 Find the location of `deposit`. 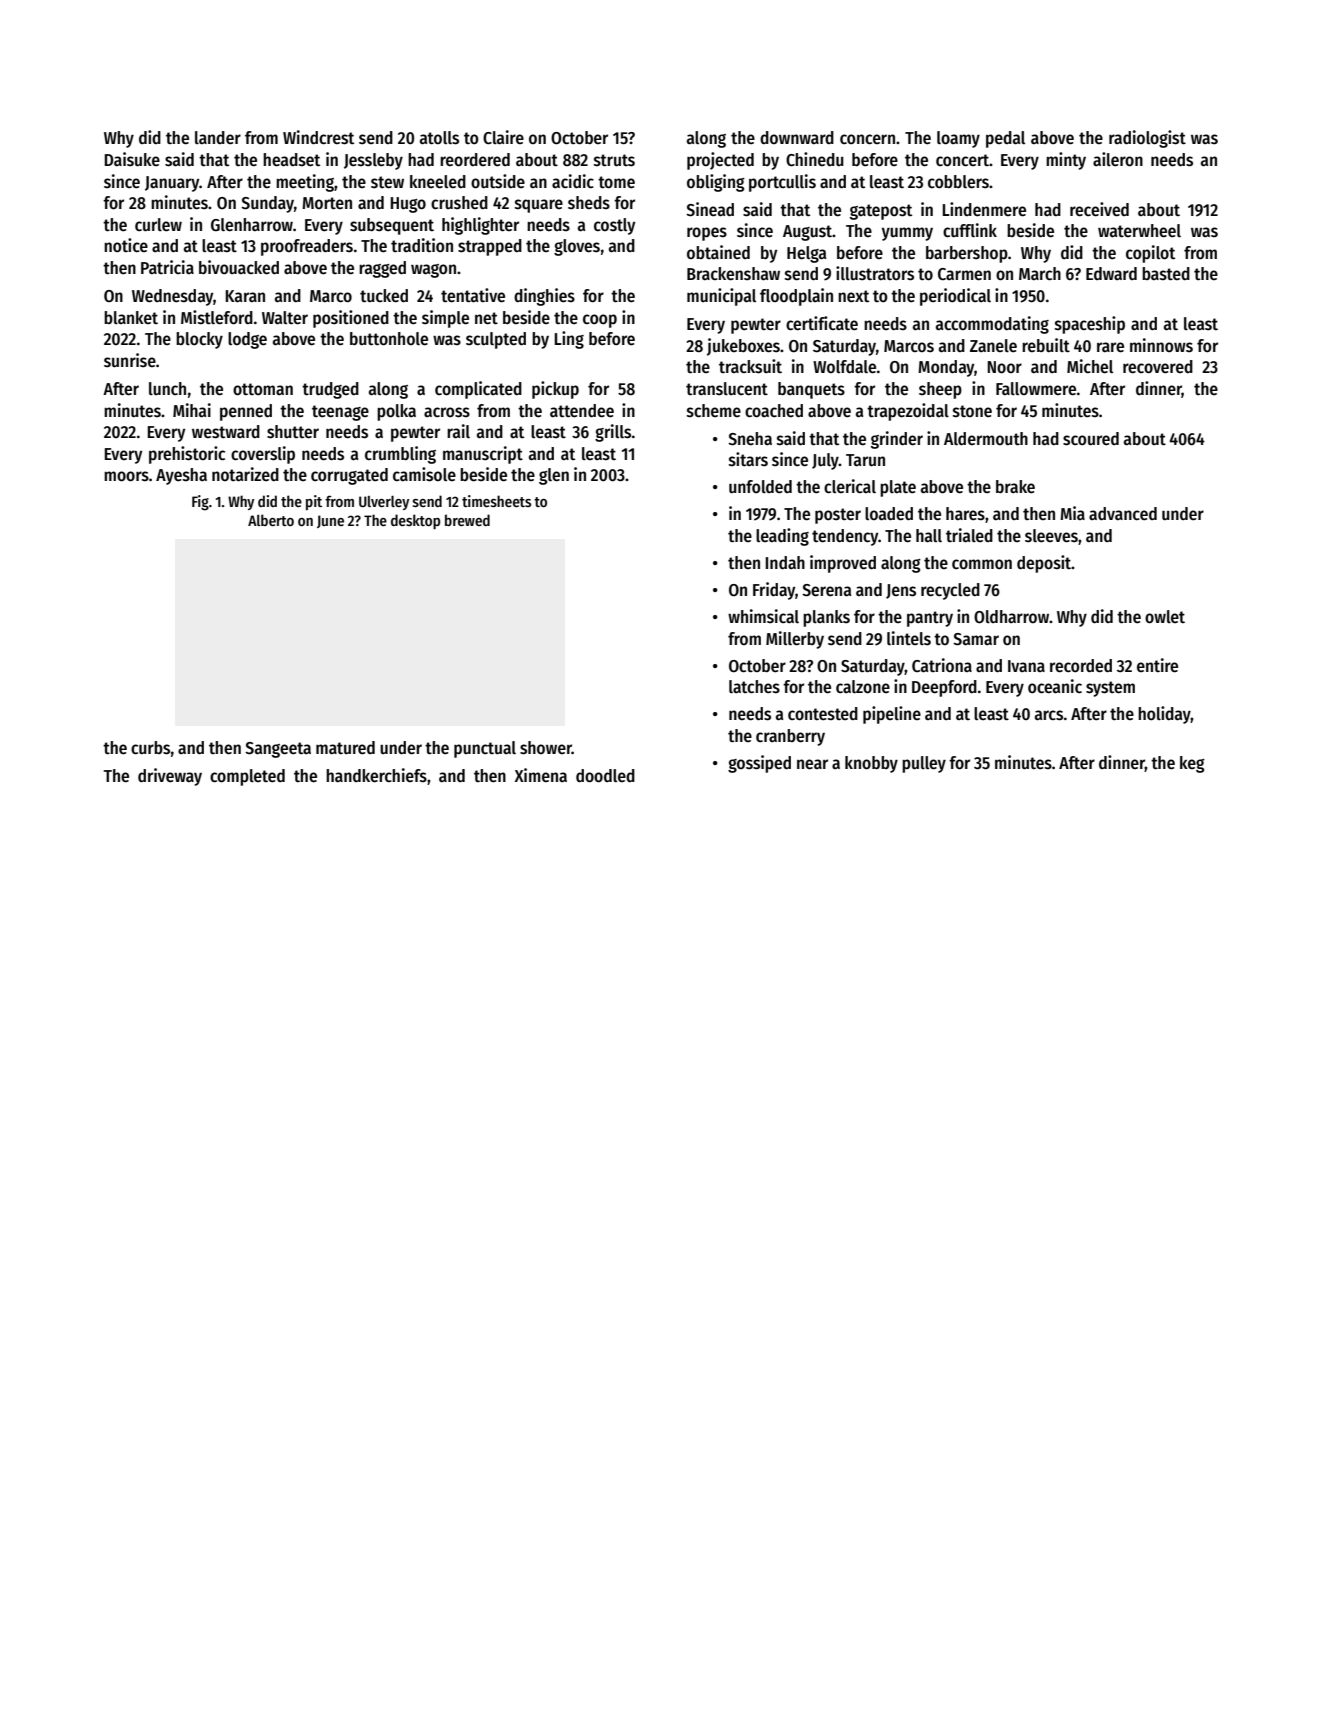

deposit is located at coordinates (1044, 564).
